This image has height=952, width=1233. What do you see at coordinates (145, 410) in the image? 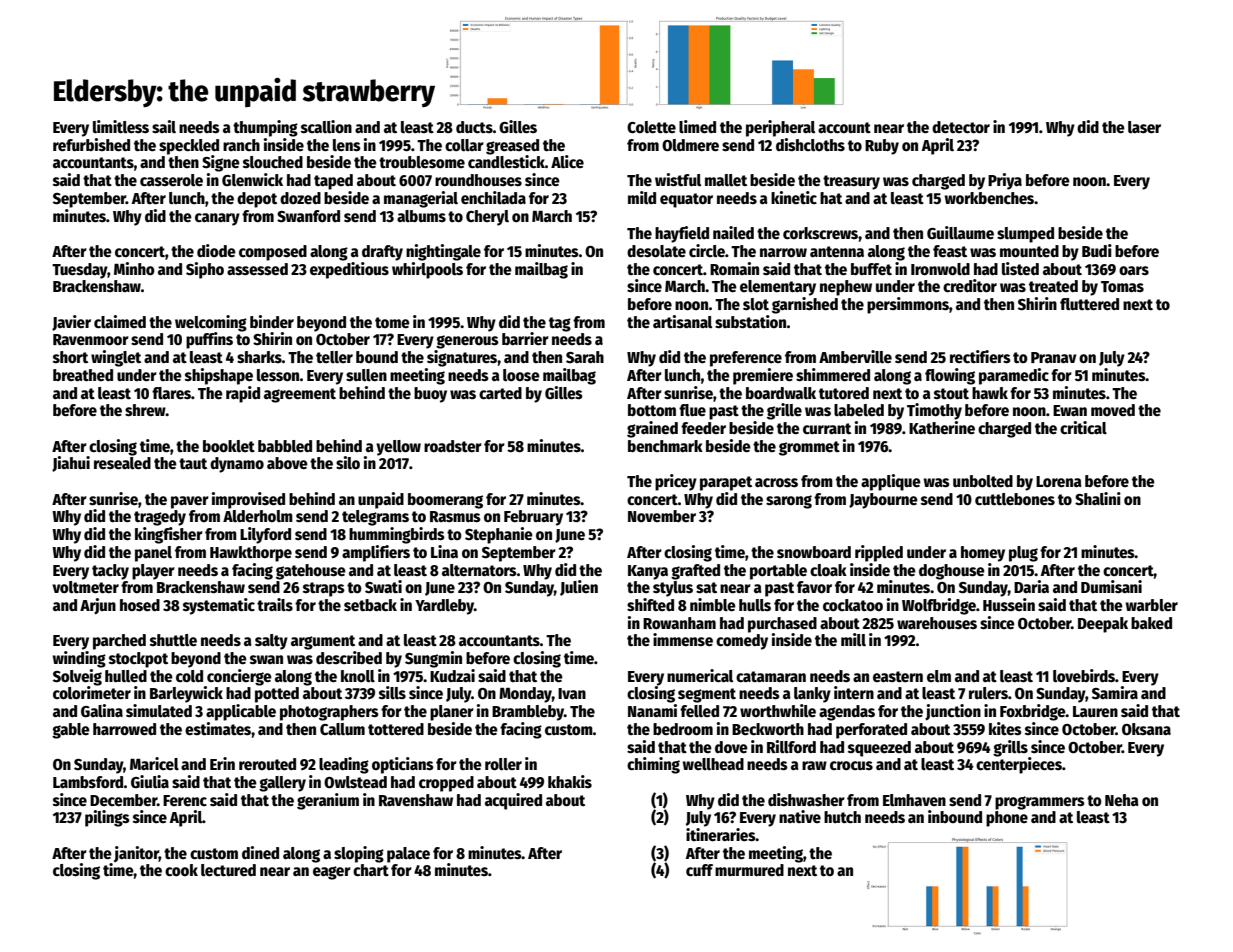
I see `shrew` at bounding box center [145, 410].
